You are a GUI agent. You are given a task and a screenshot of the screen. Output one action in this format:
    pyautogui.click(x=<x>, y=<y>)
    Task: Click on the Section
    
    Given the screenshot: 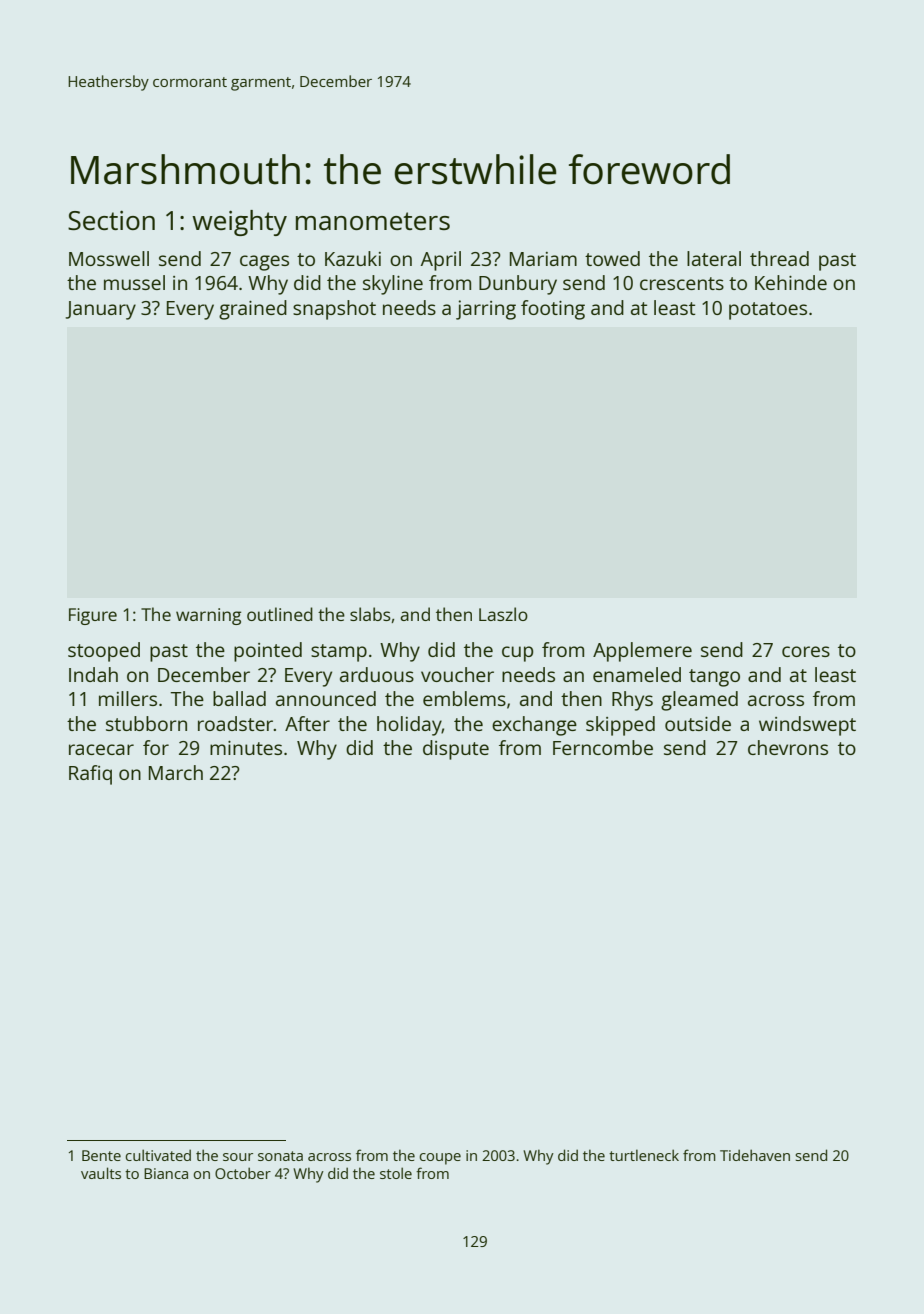 What is the action you would take?
    pyautogui.click(x=111, y=220)
